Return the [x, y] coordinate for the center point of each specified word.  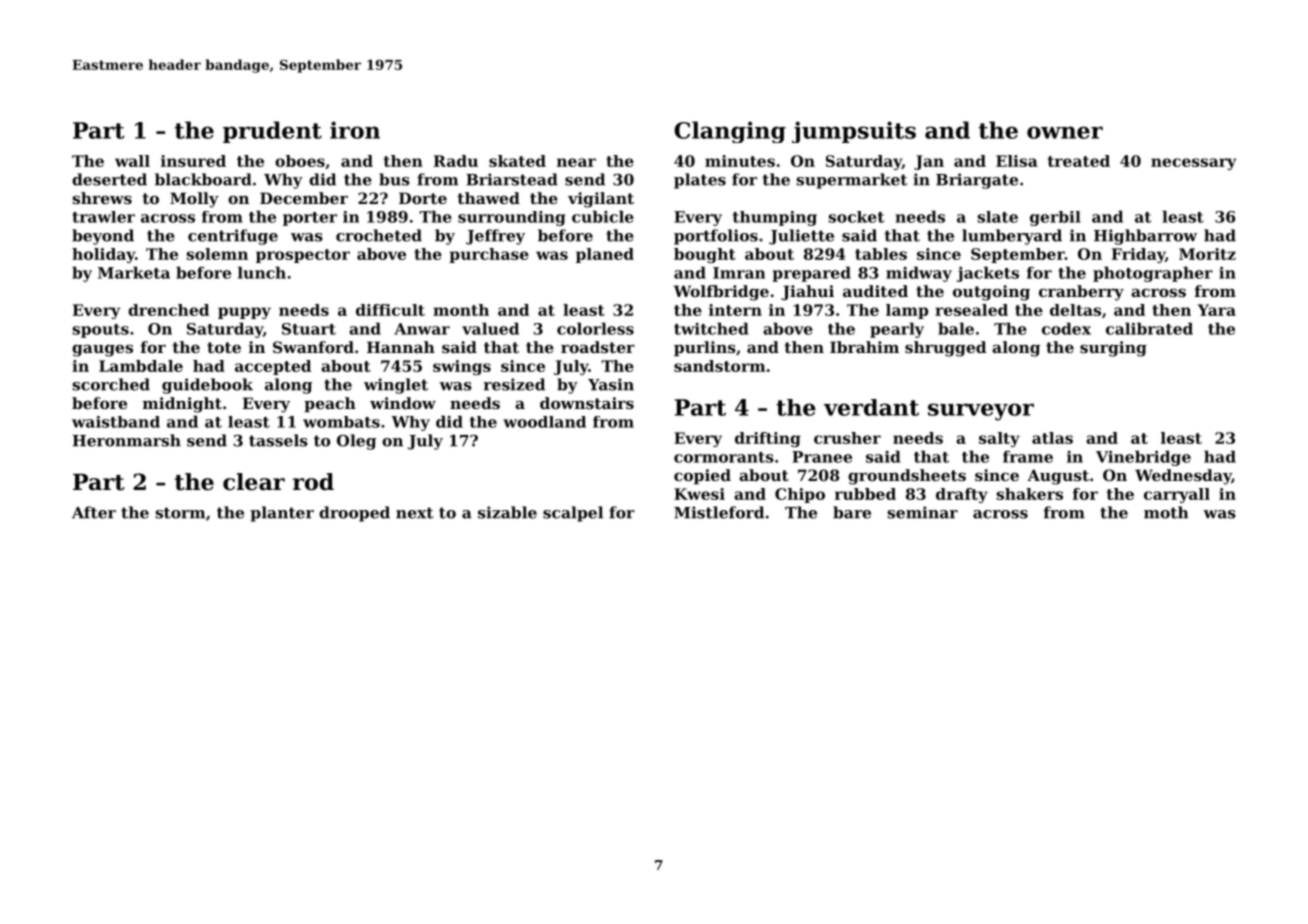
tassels [278, 440]
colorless [595, 328]
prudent [272, 132]
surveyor [981, 412]
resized [514, 384]
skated [517, 161]
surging [1113, 349]
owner [1065, 132]
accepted [273, 367]
